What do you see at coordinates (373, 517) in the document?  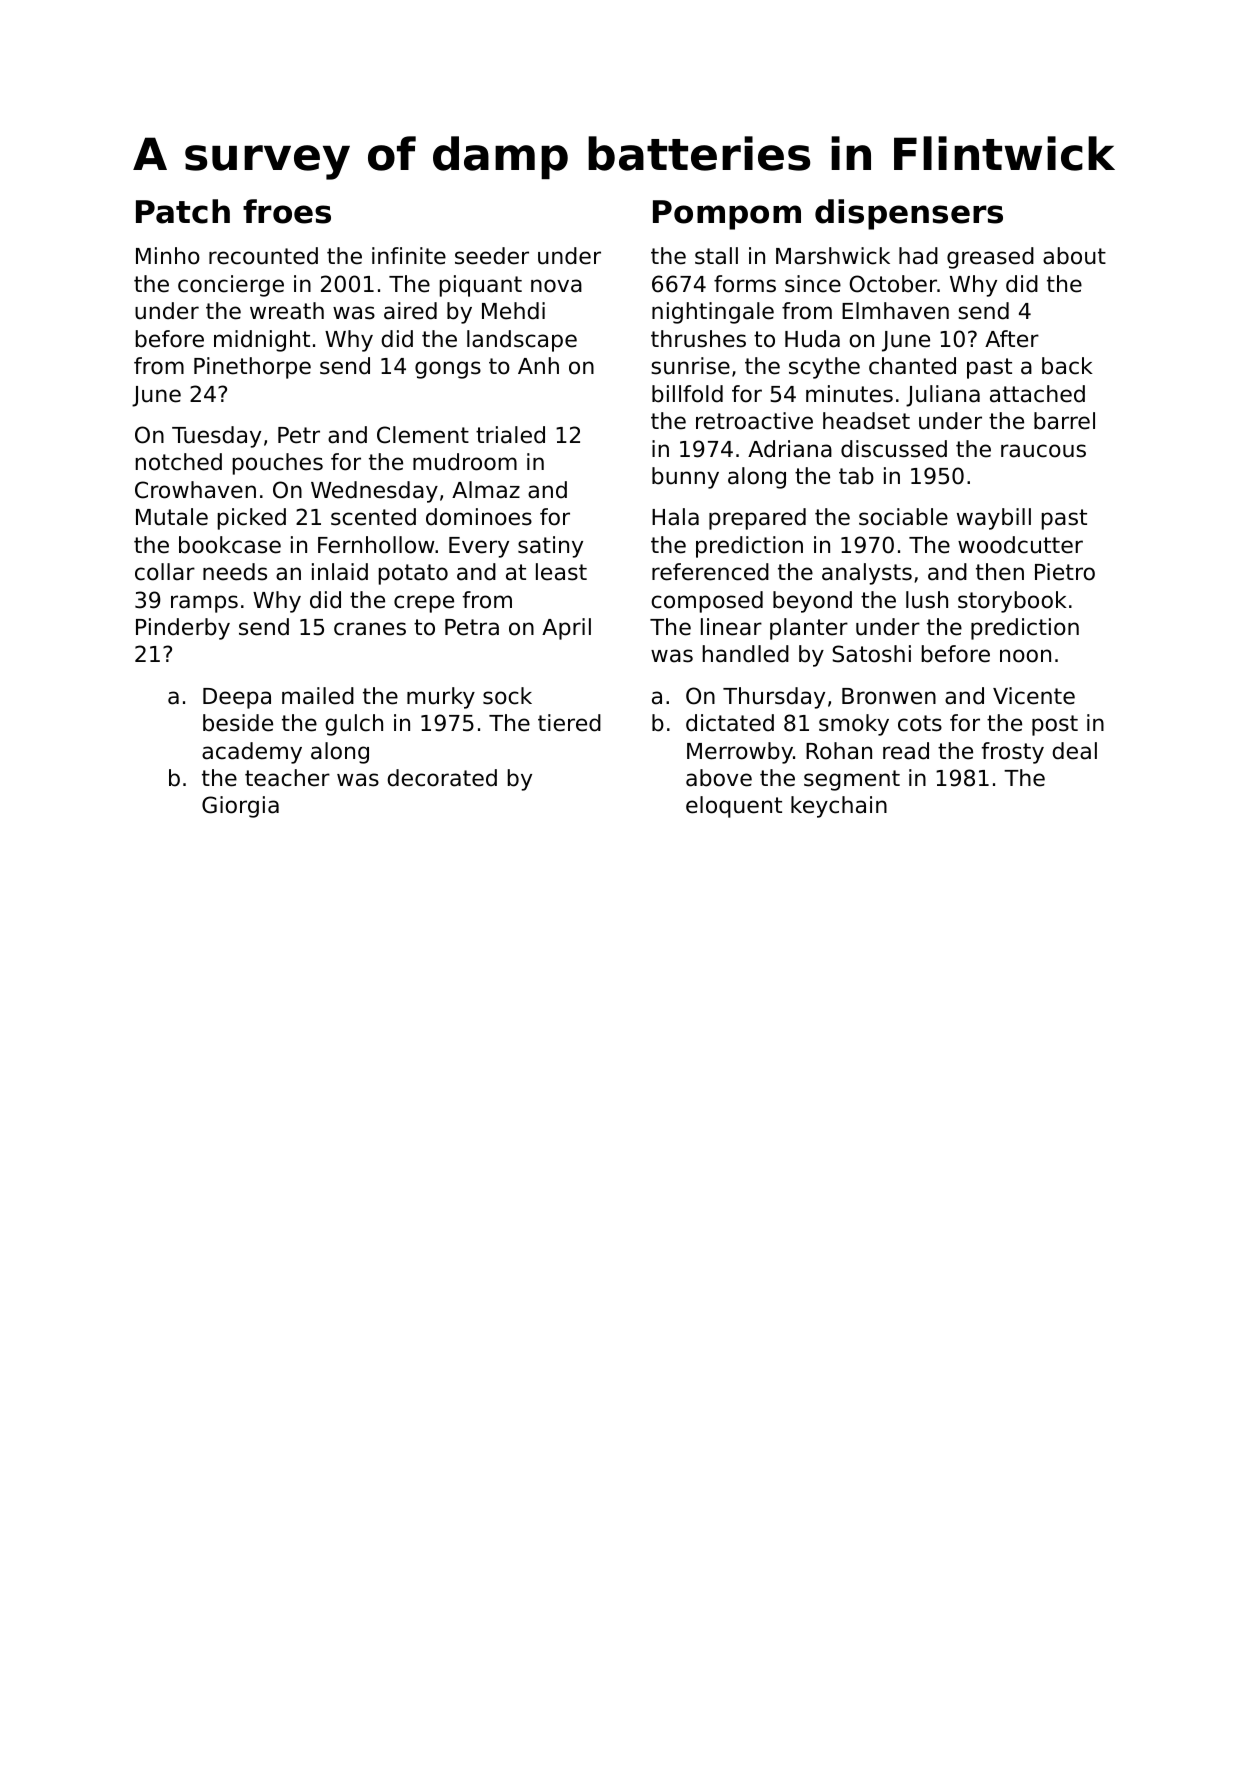 I see `scented` at bounding box center [373, 517].
